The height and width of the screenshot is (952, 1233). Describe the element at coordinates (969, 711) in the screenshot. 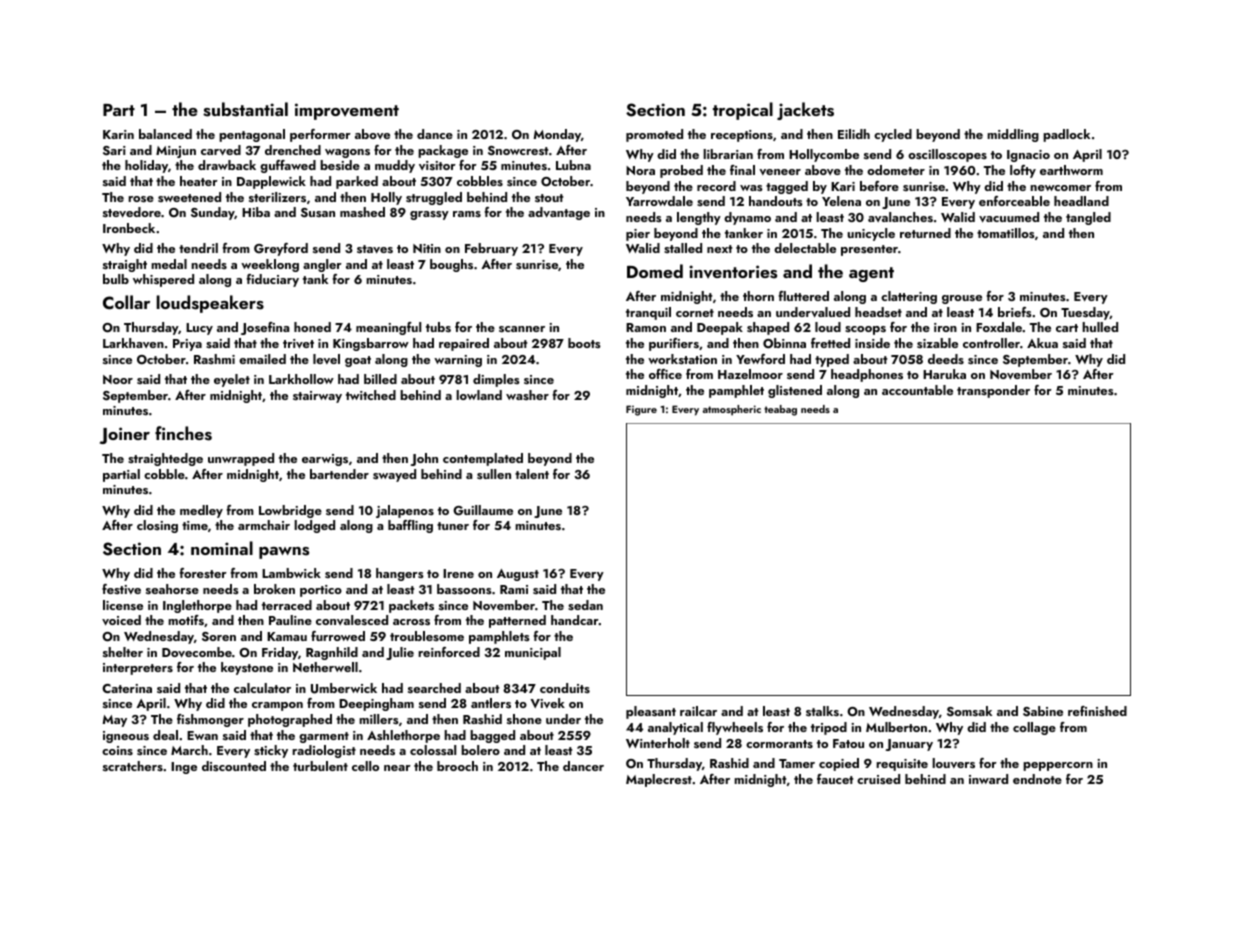

I see `Somsak` at that location.
